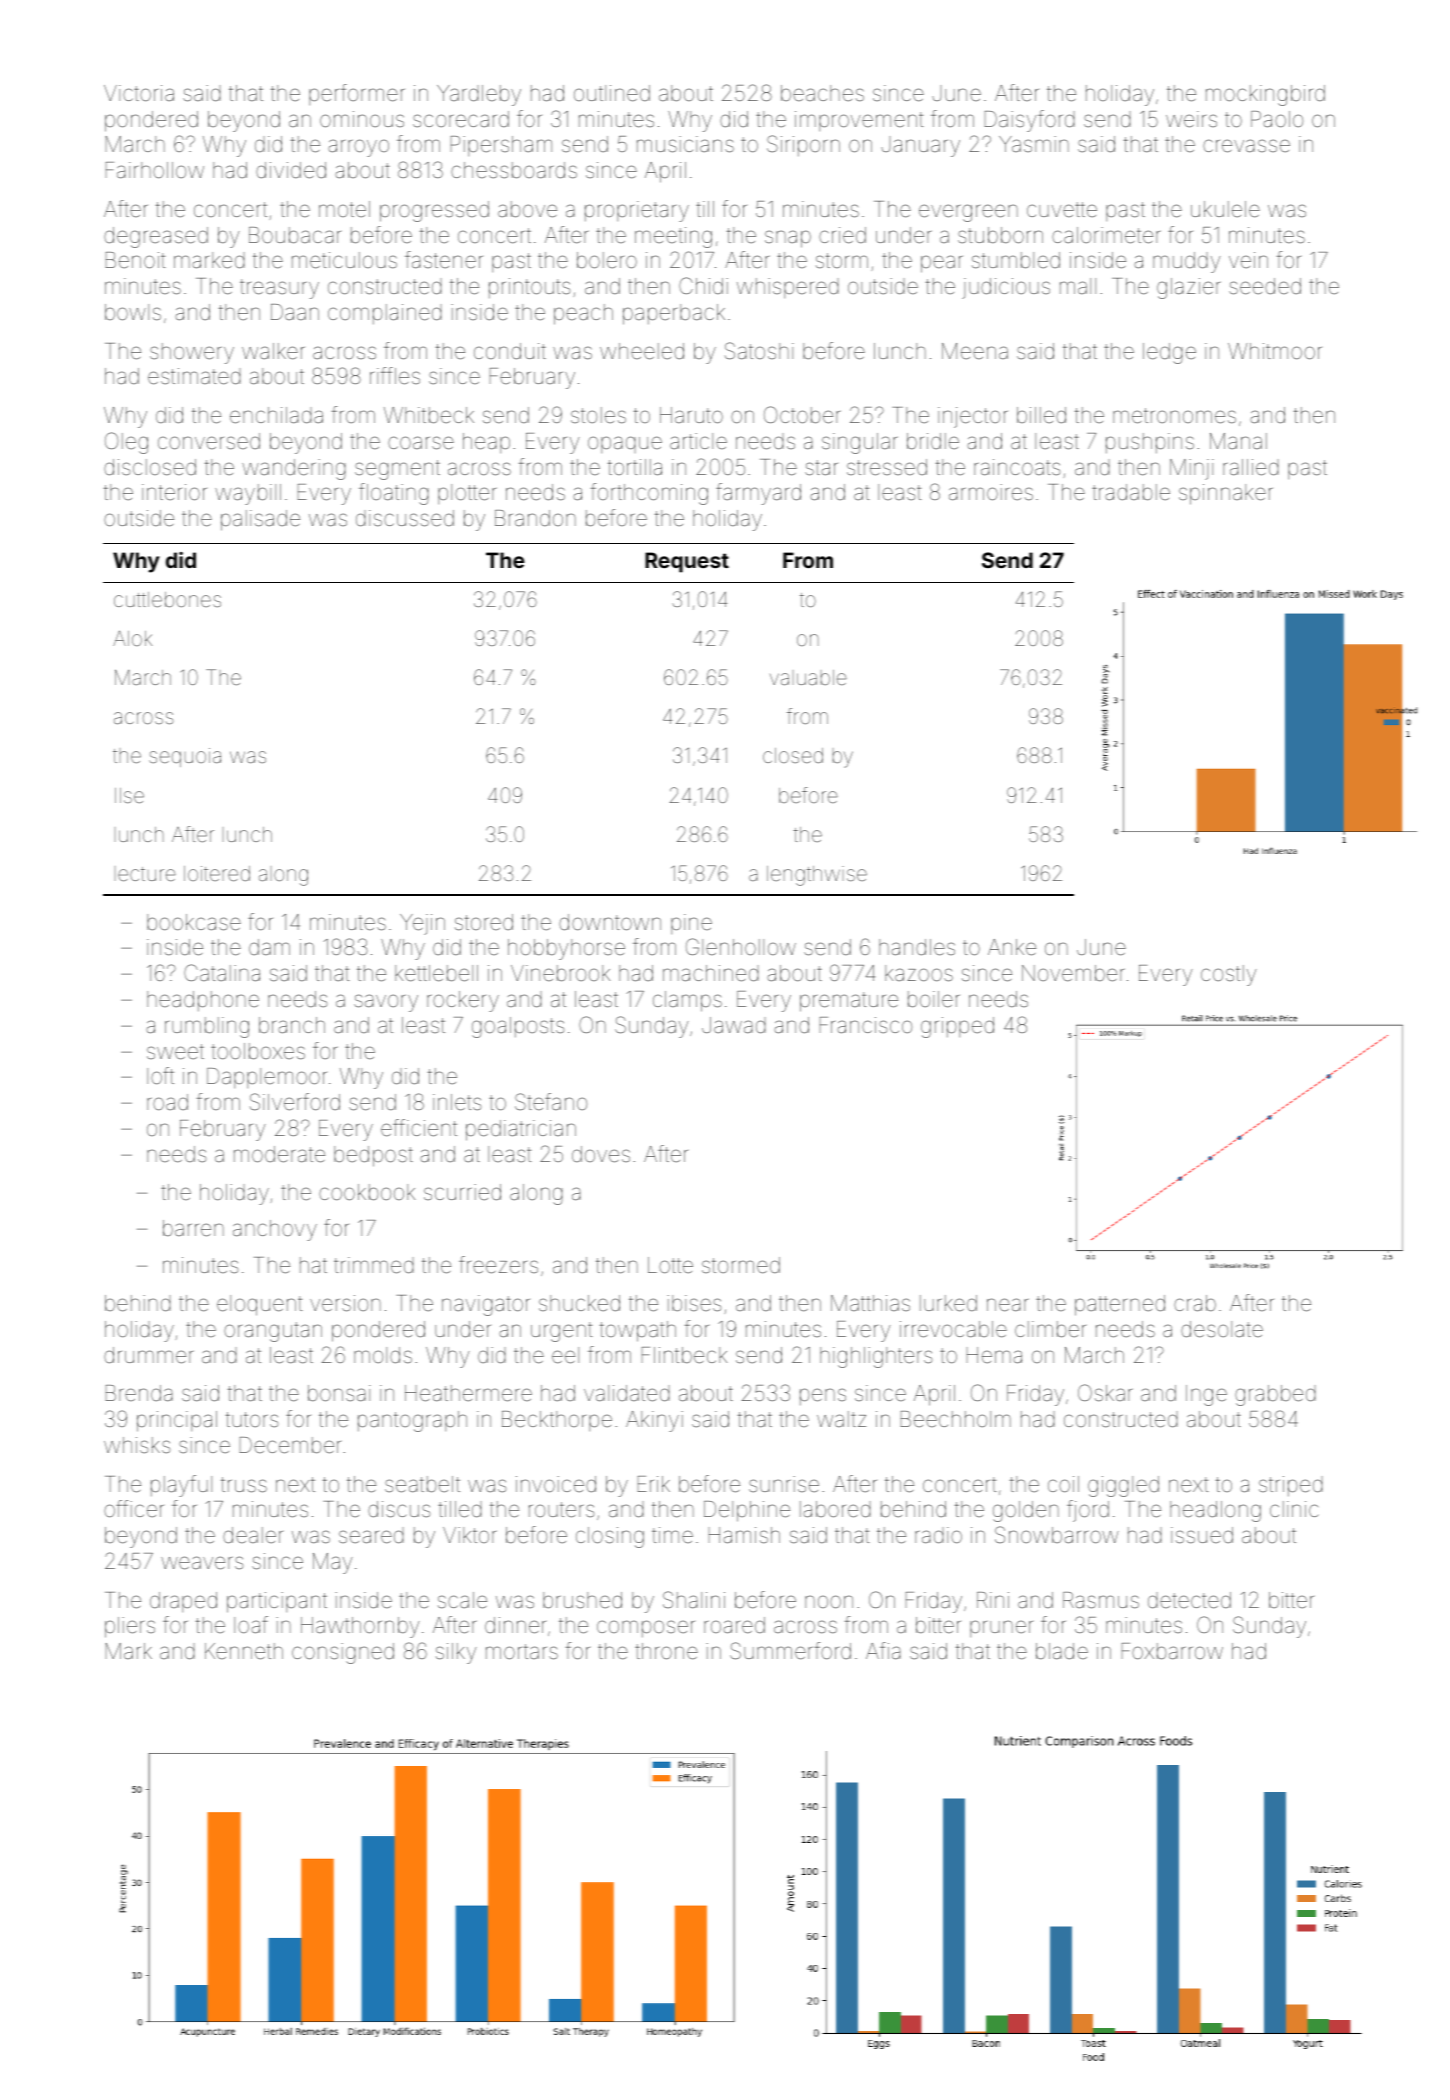  I want to click on musicians, so click(685, 144).
